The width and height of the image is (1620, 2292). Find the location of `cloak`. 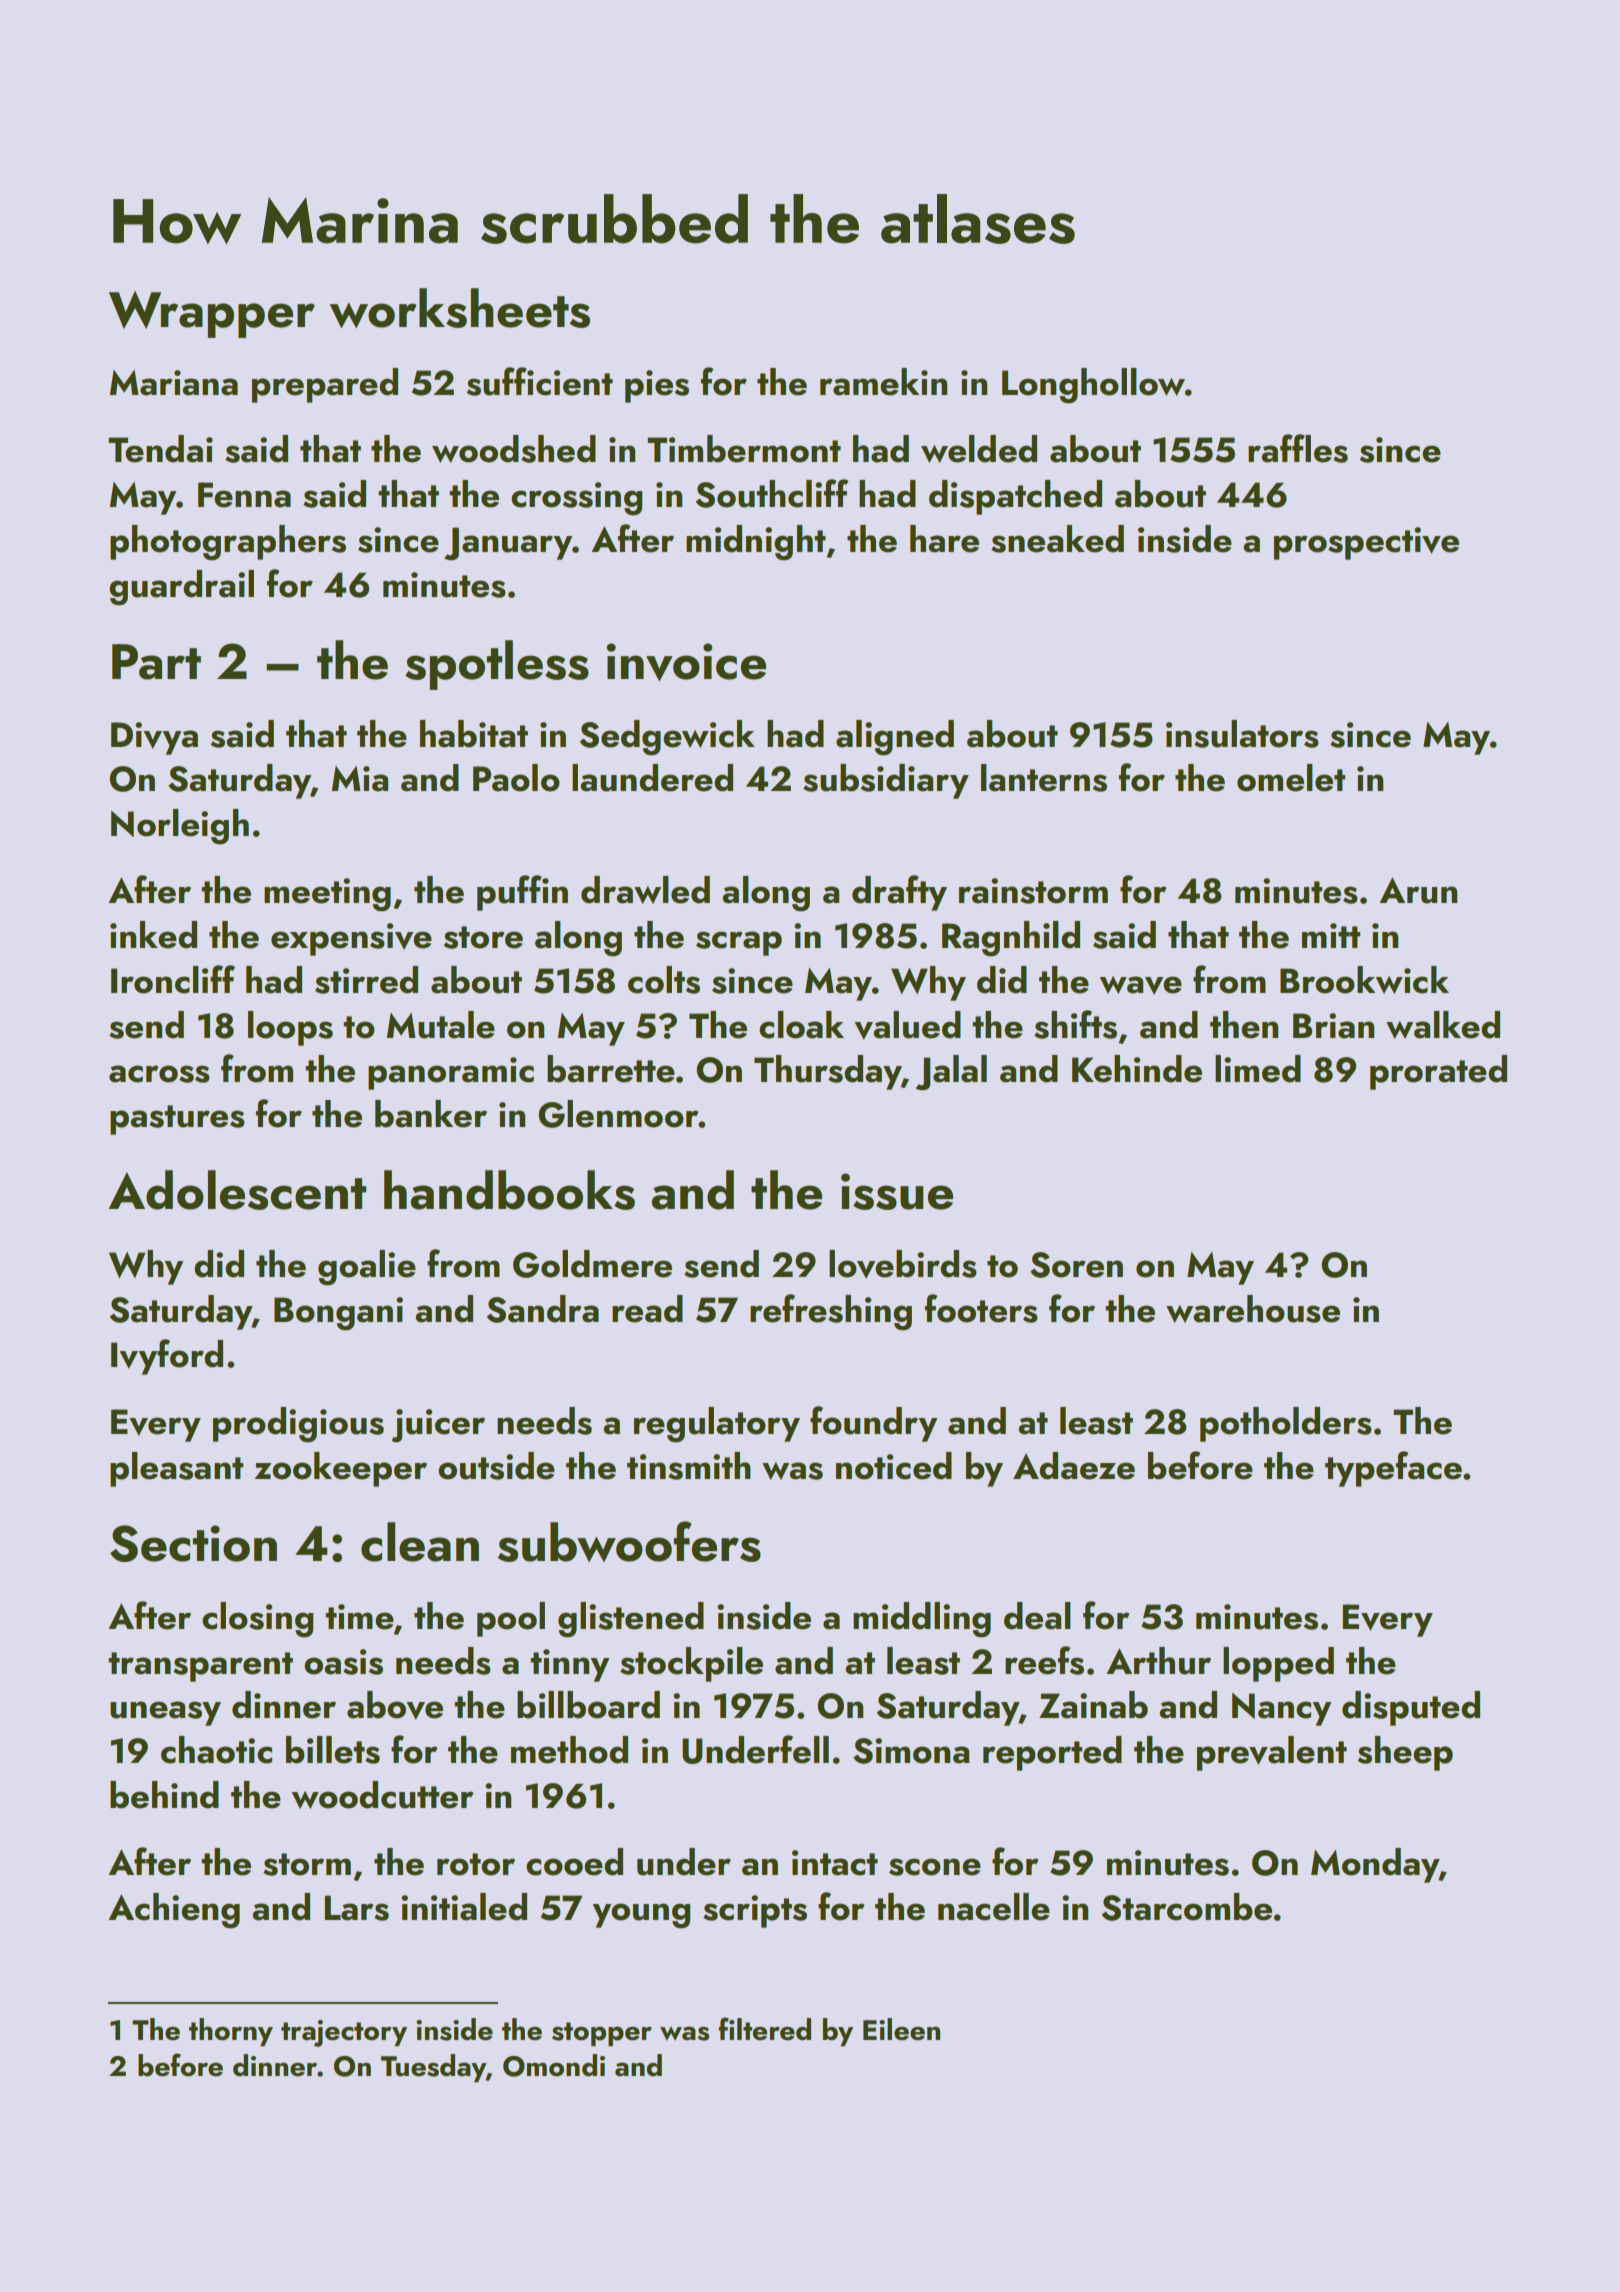

cloak is located at coordinates (801, 1025).
